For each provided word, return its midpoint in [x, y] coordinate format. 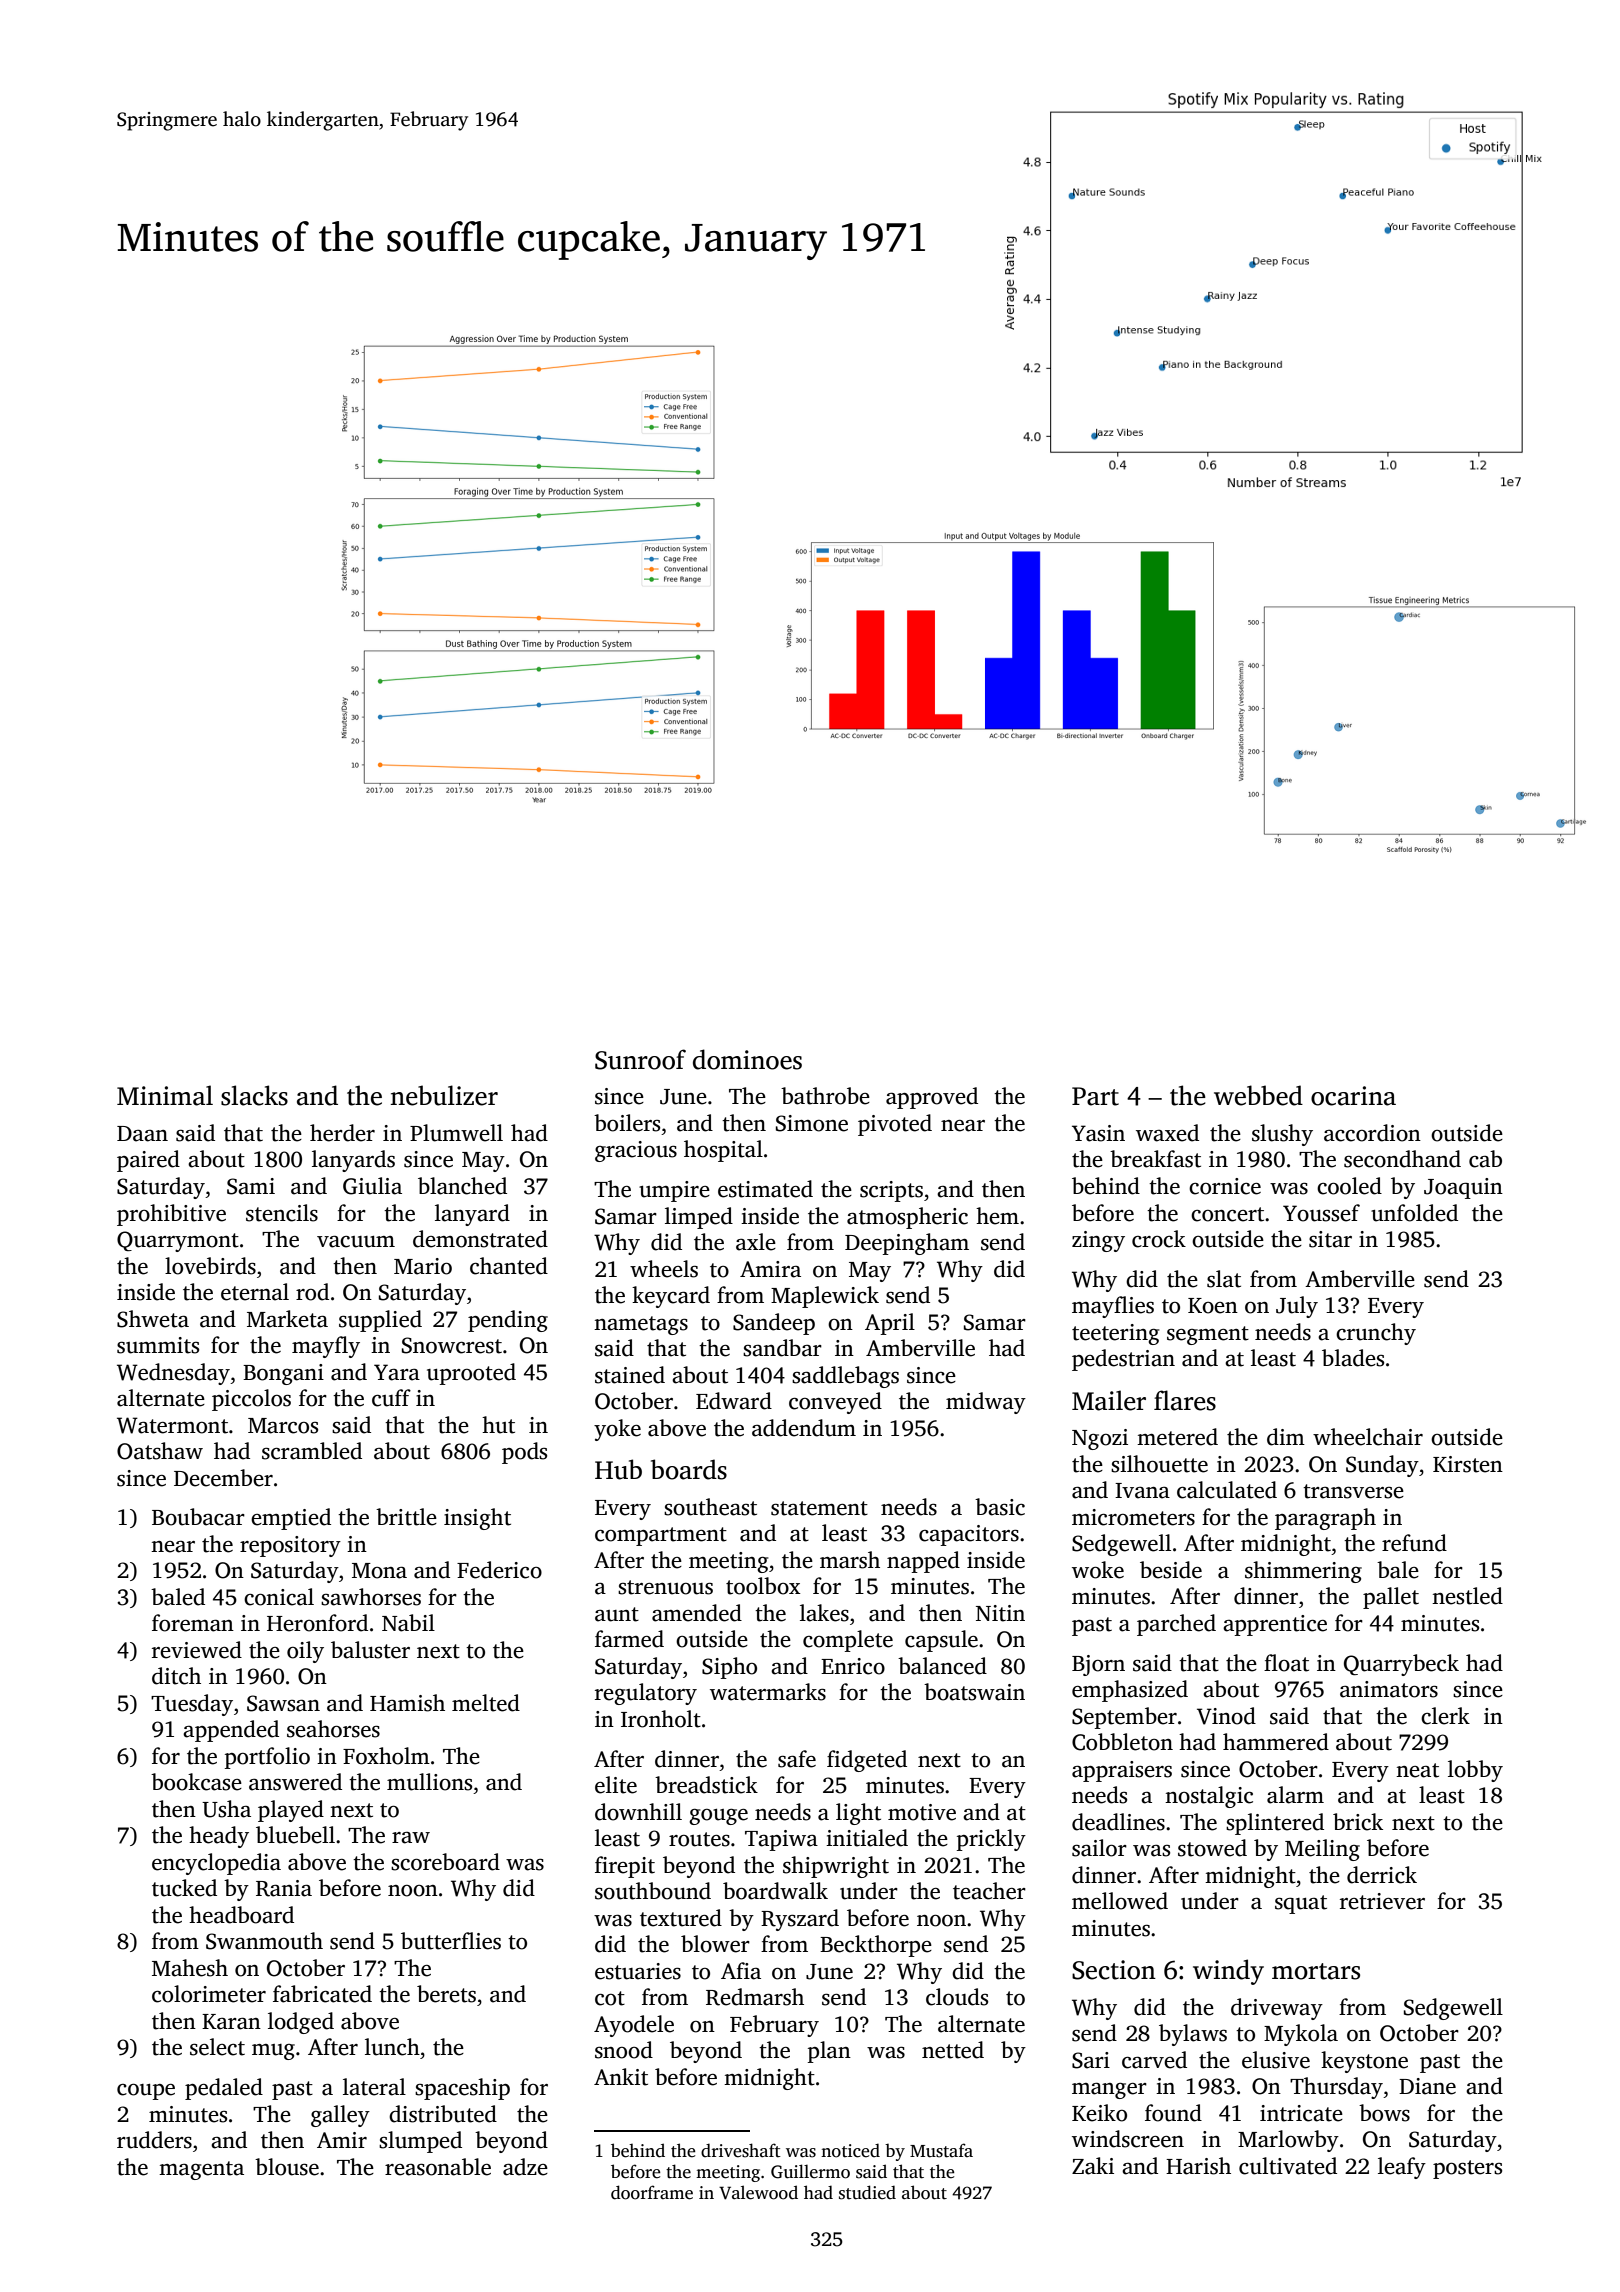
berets [446, 1994]
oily [305, 1652]
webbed [1258, 1095]
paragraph [1325, 1519]
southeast [710, 1507]
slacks [254, 1095]
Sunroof [640, 1059]
